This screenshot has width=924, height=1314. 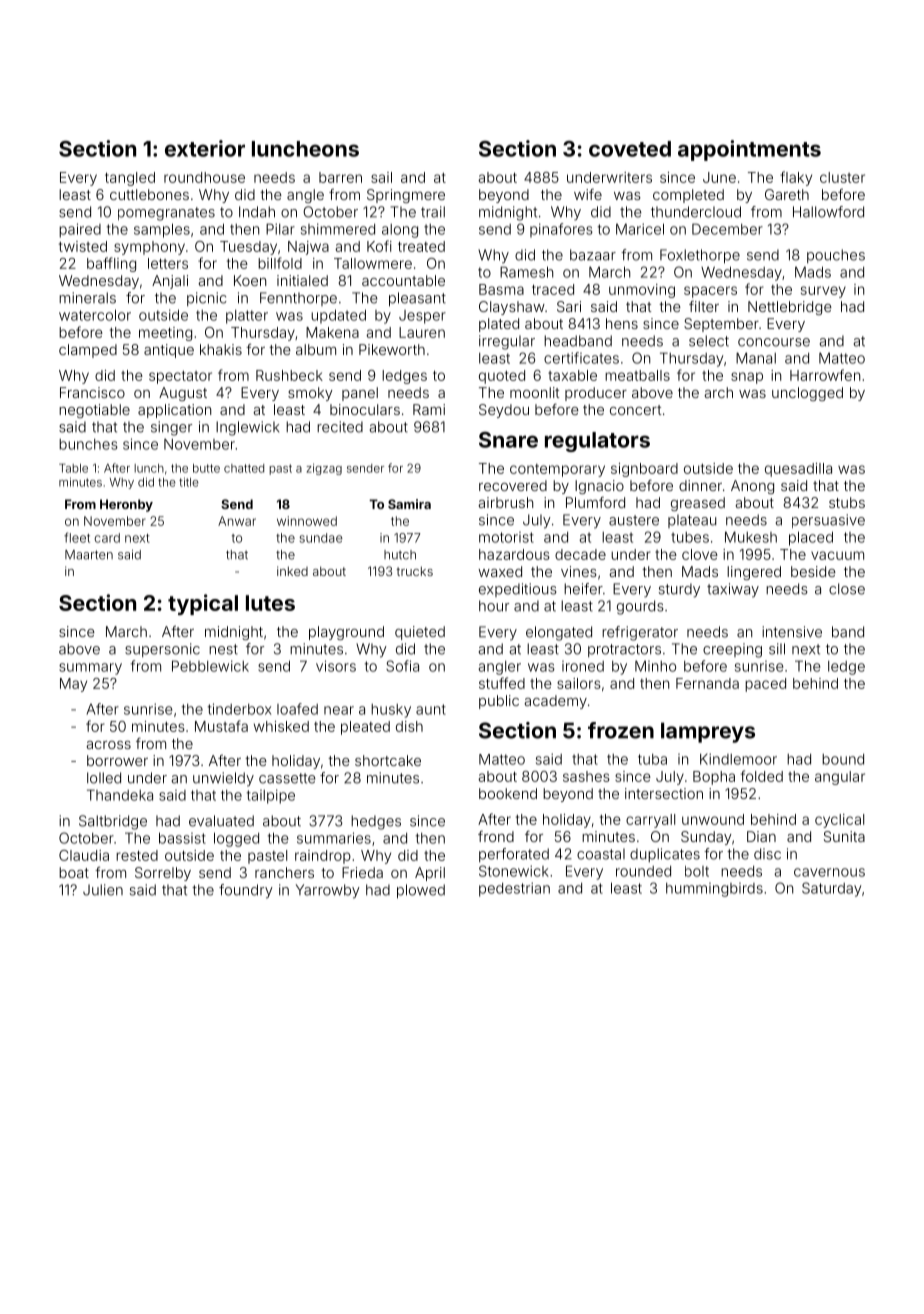 What do you see at coordinates (502, 377) in the screenshot?
I see `quoted` at bounding box center [502, 377].
